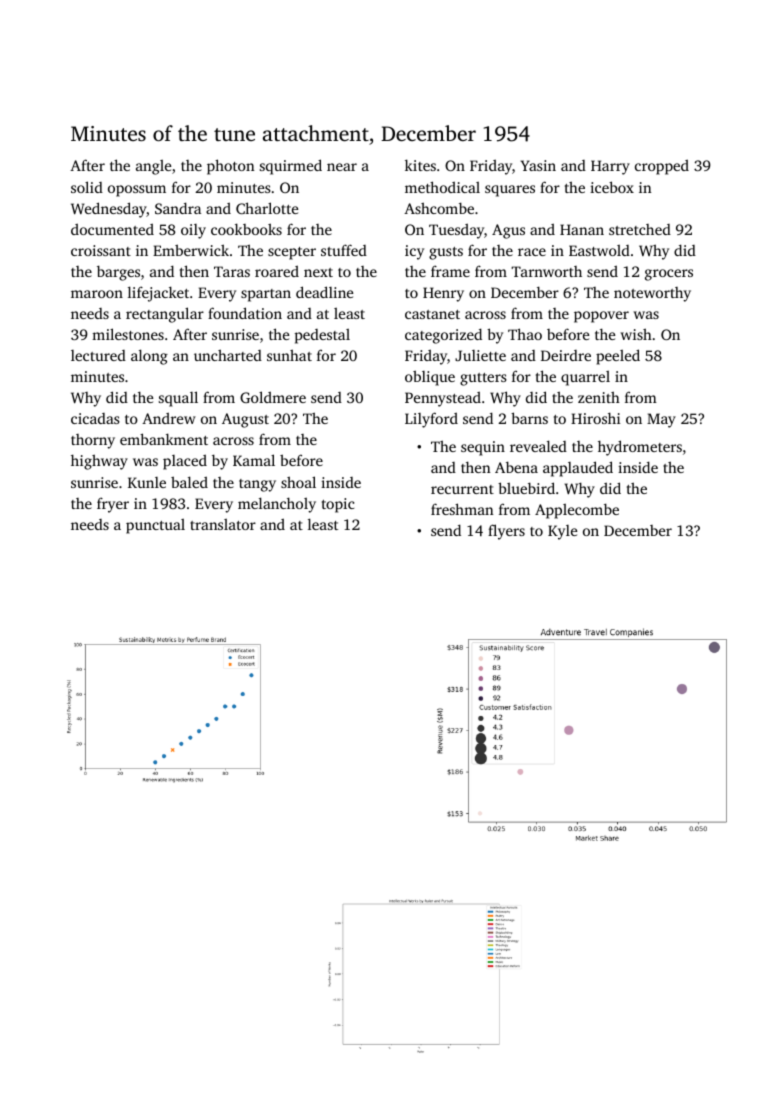  What do you see at coordinates (169, 418) in the screenshot?
I see `Andrew` at bounding box center [169, 418].
